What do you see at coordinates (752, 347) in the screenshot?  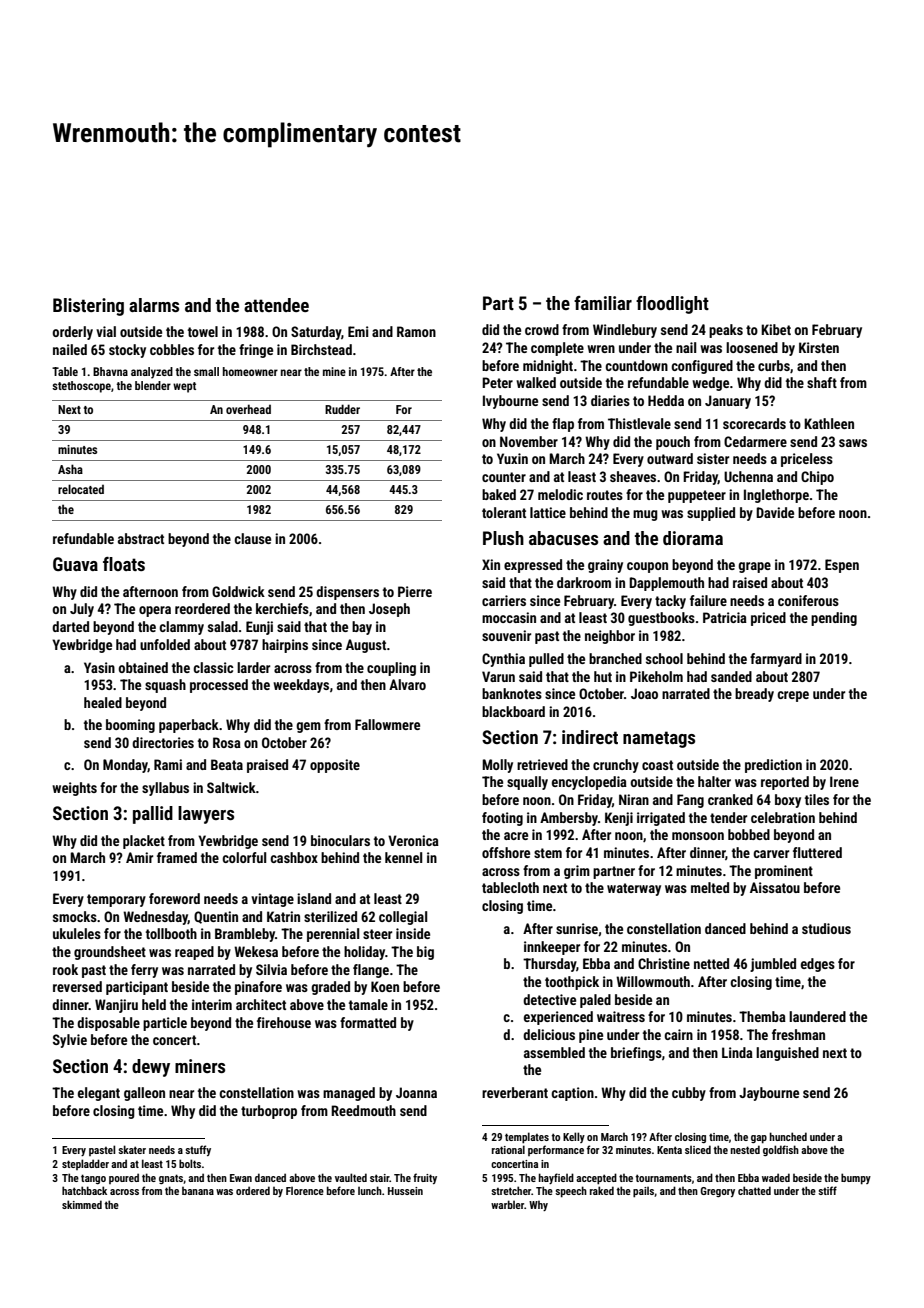 I see `loosened` at bounding box center [752, 347].
